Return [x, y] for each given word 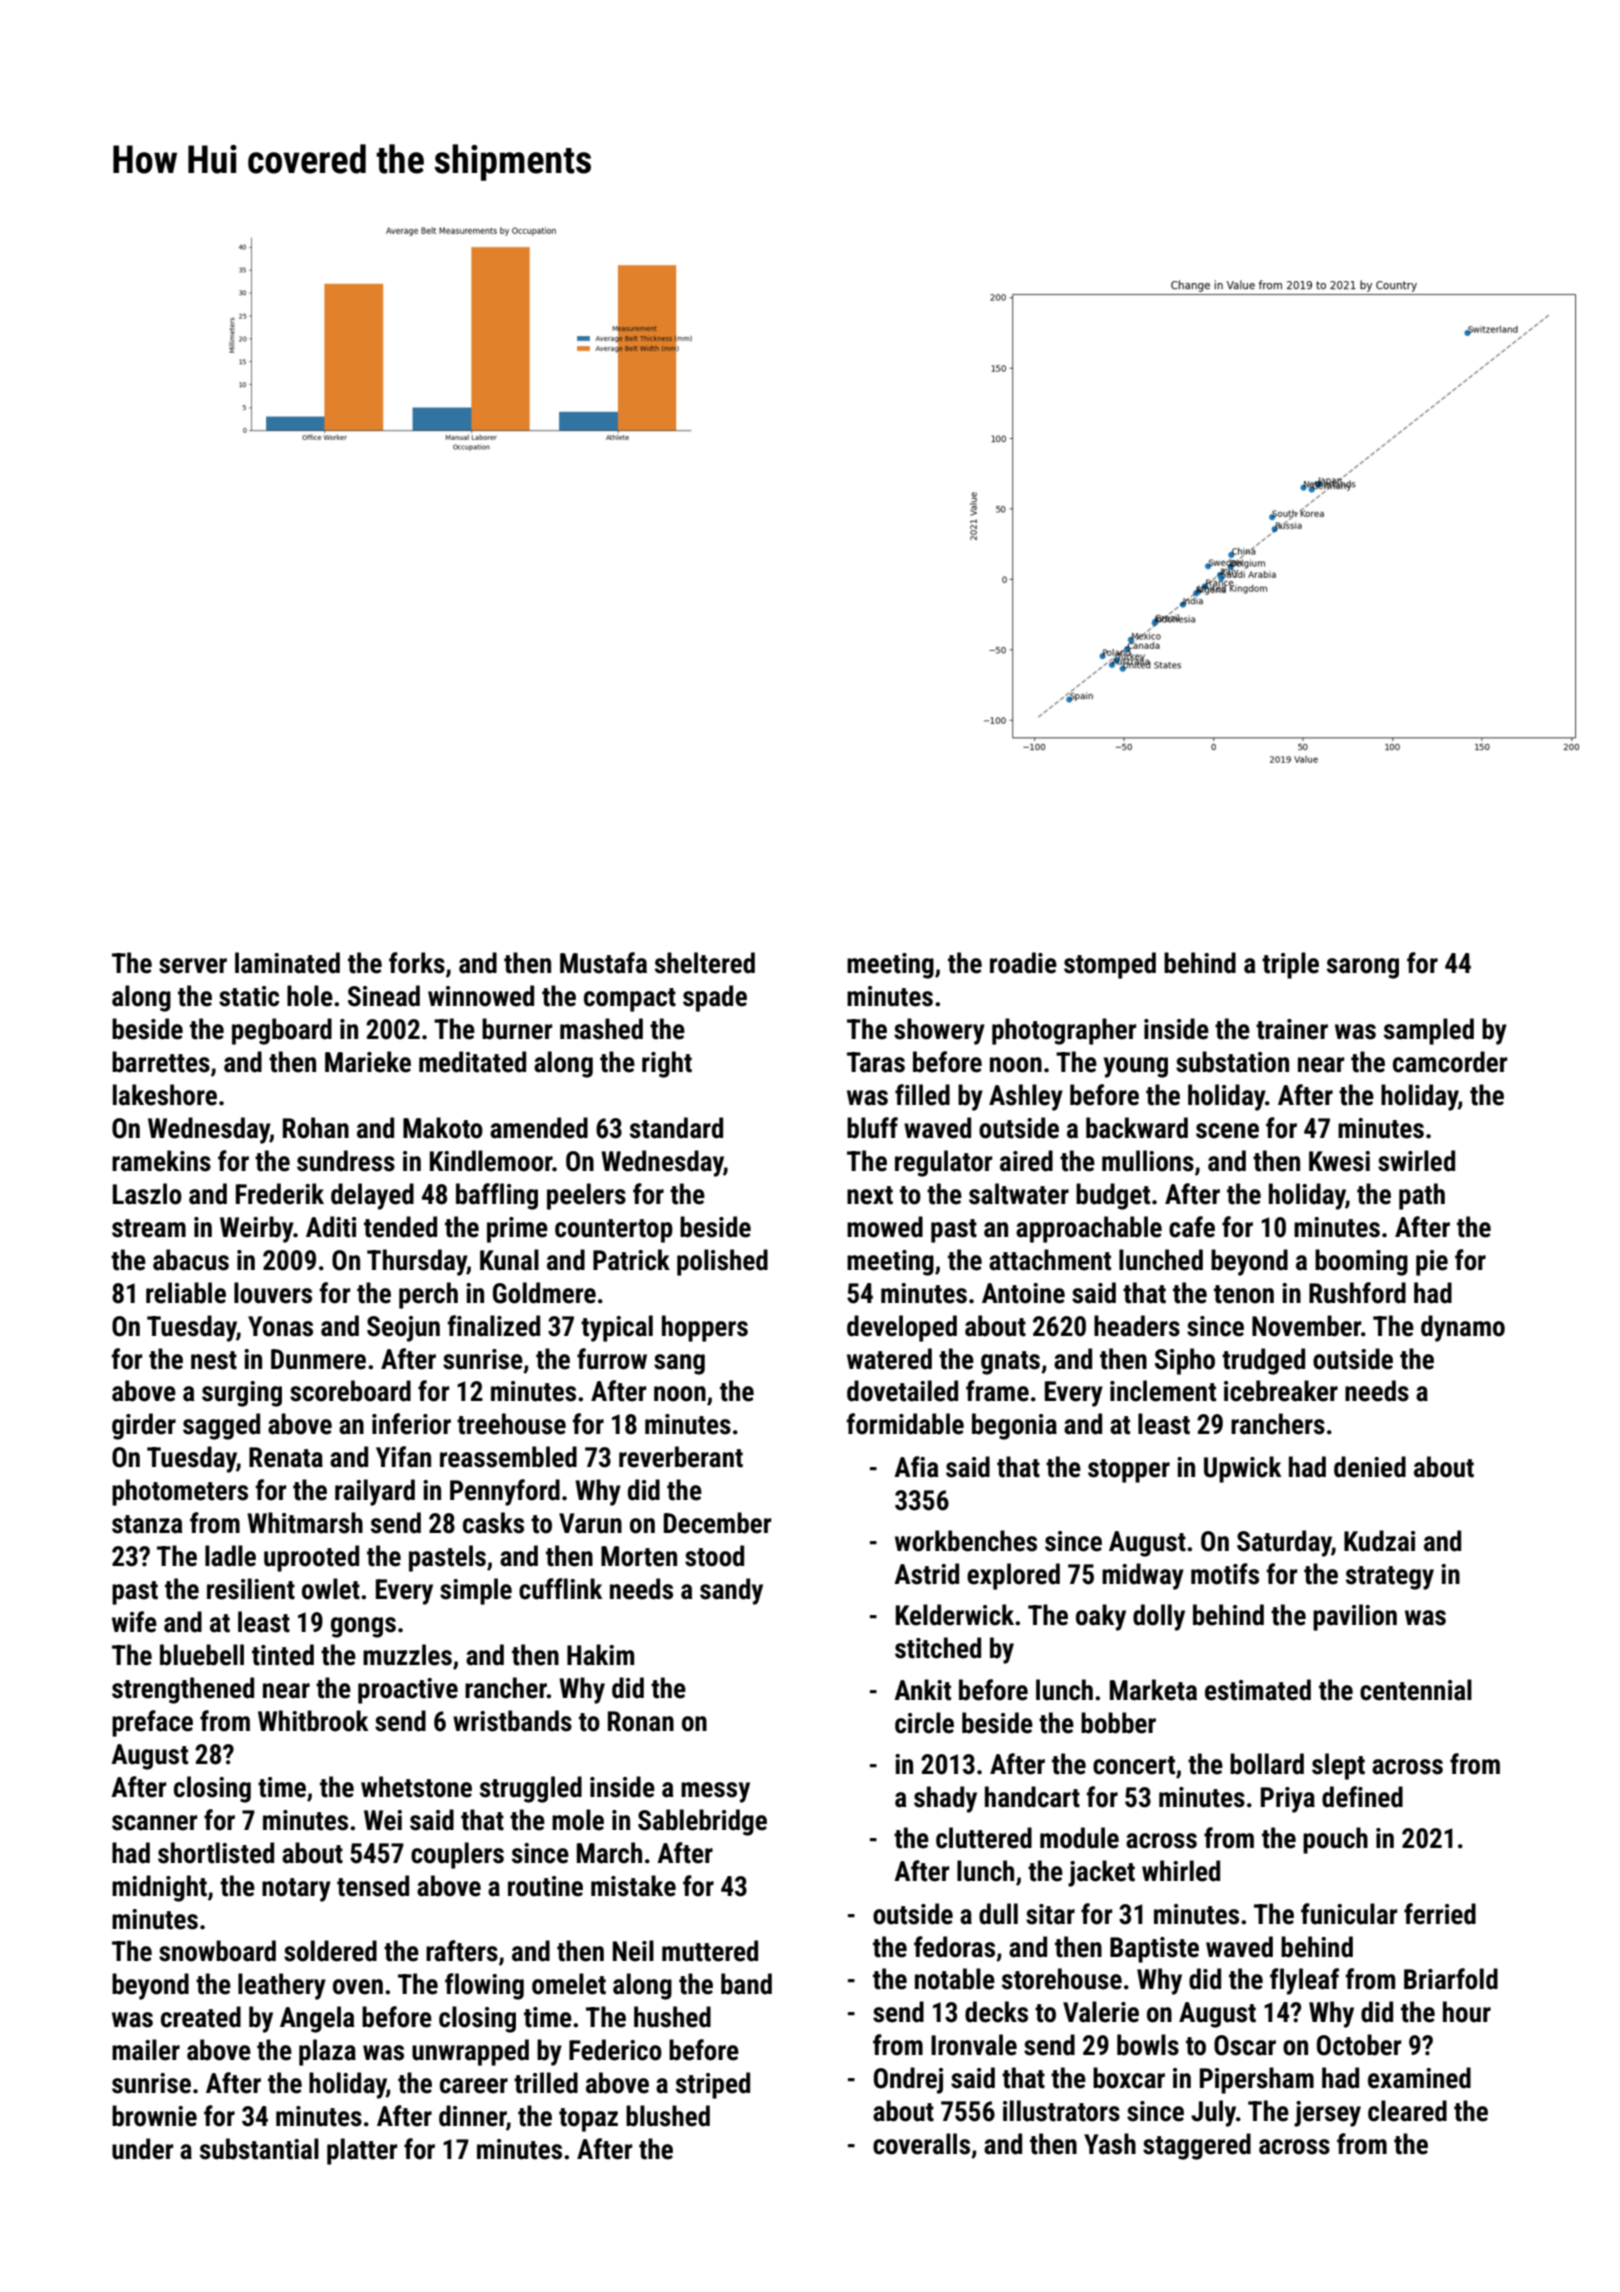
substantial [259, 2149]
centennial [1416, 1690]
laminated [287, 963]
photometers [180, 1492]
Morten [639, 1556]
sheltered [705, 963]
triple [1290, 965]
